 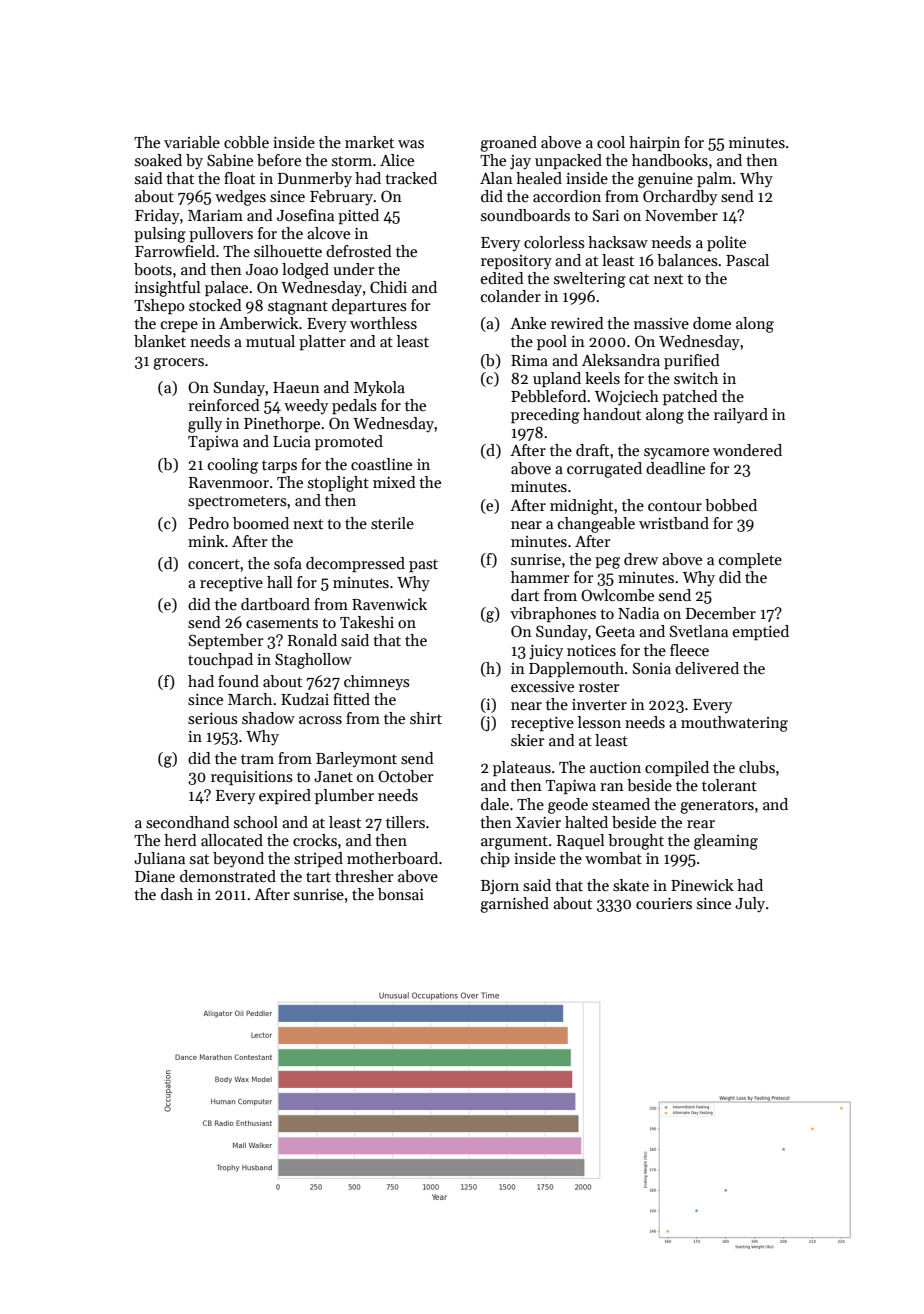 I want to click on dash, so click(x=177, y=894).
